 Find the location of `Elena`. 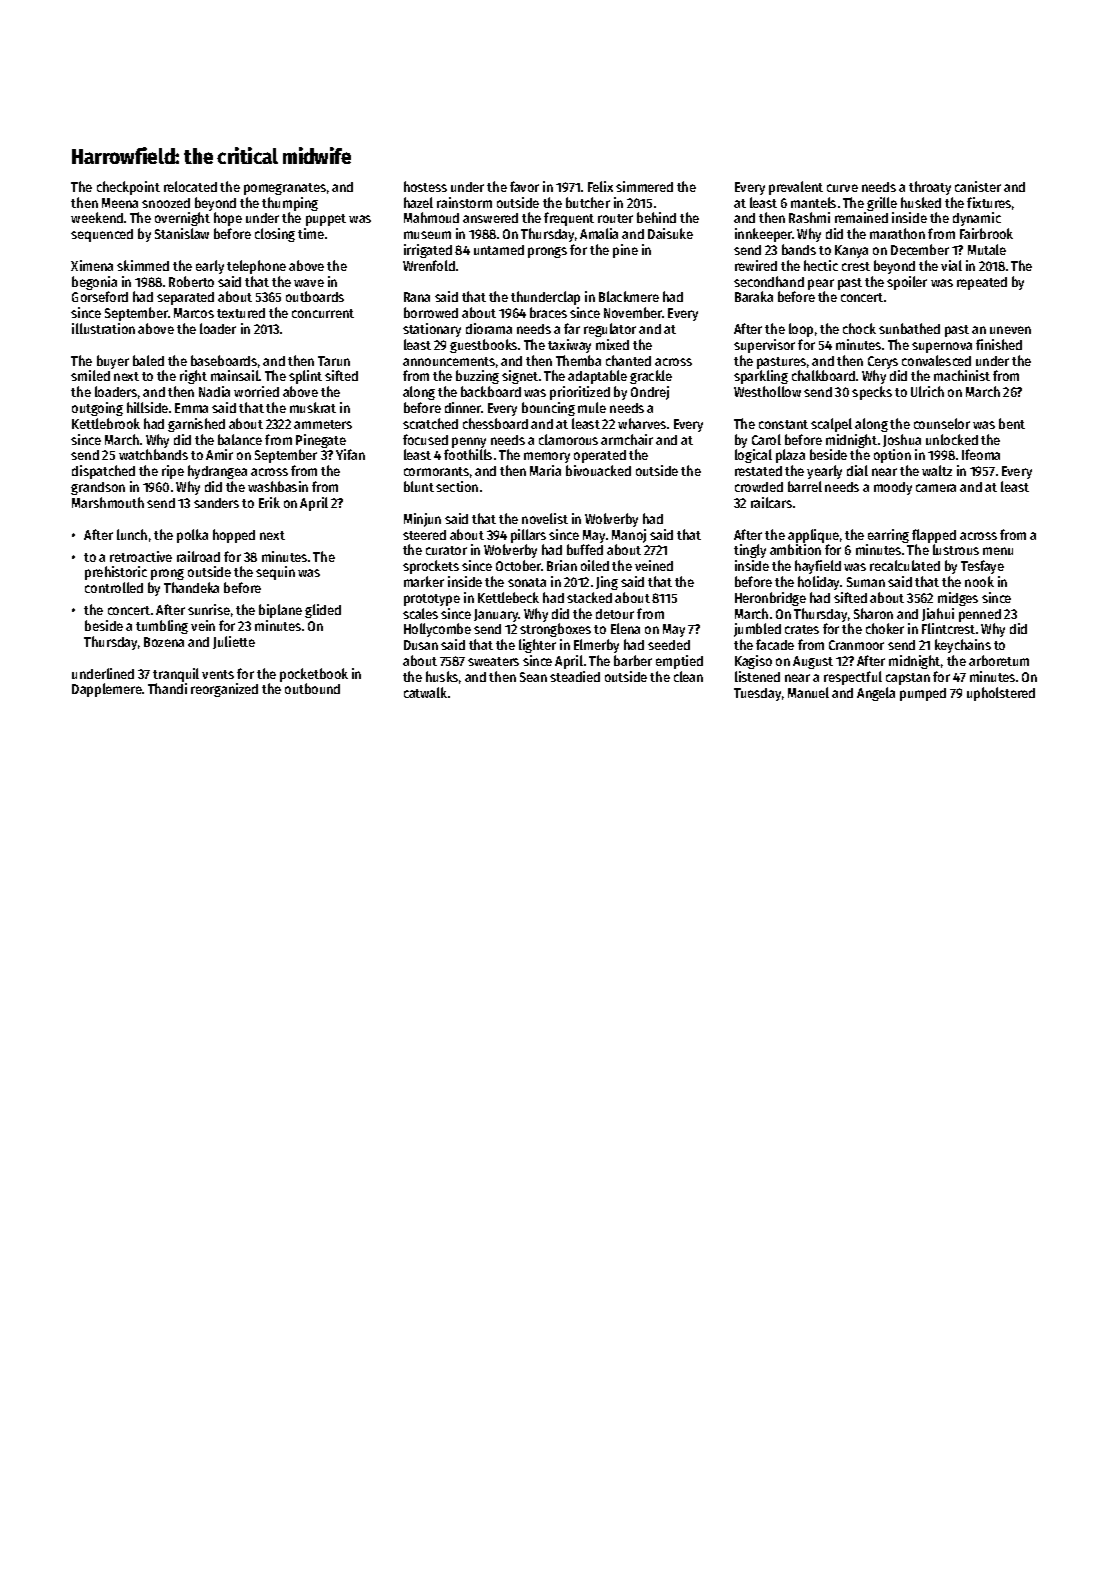

Elena is located at coordinates (625, 628).
